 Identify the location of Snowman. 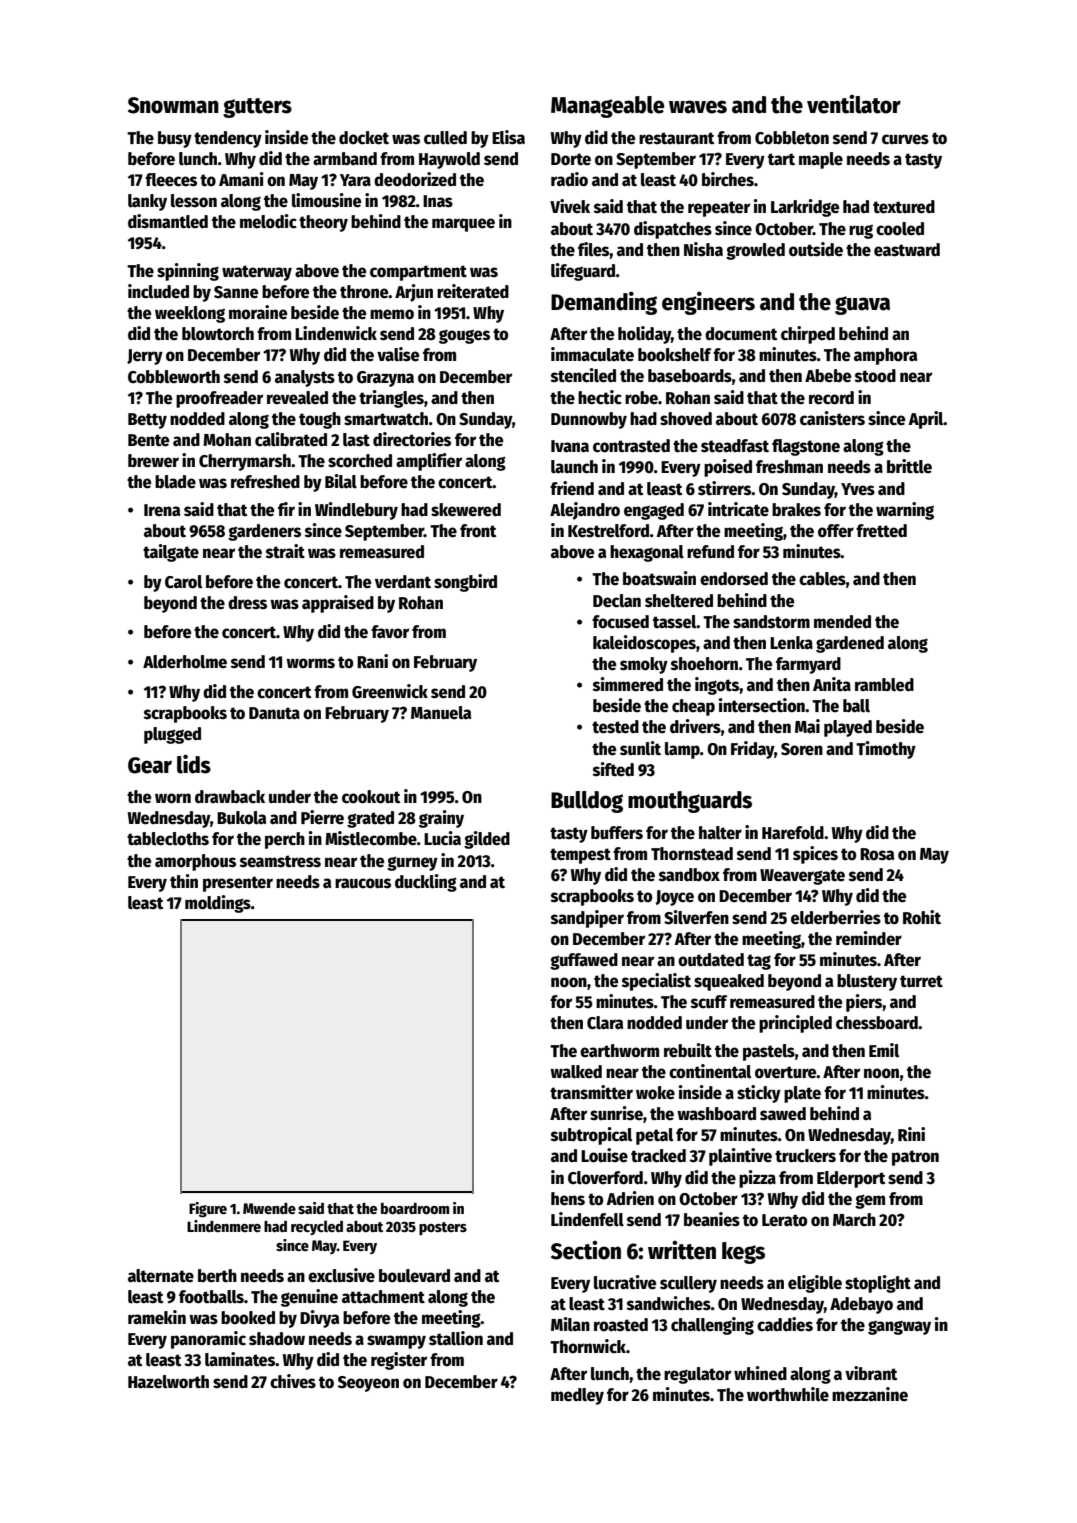
(173, 105).
